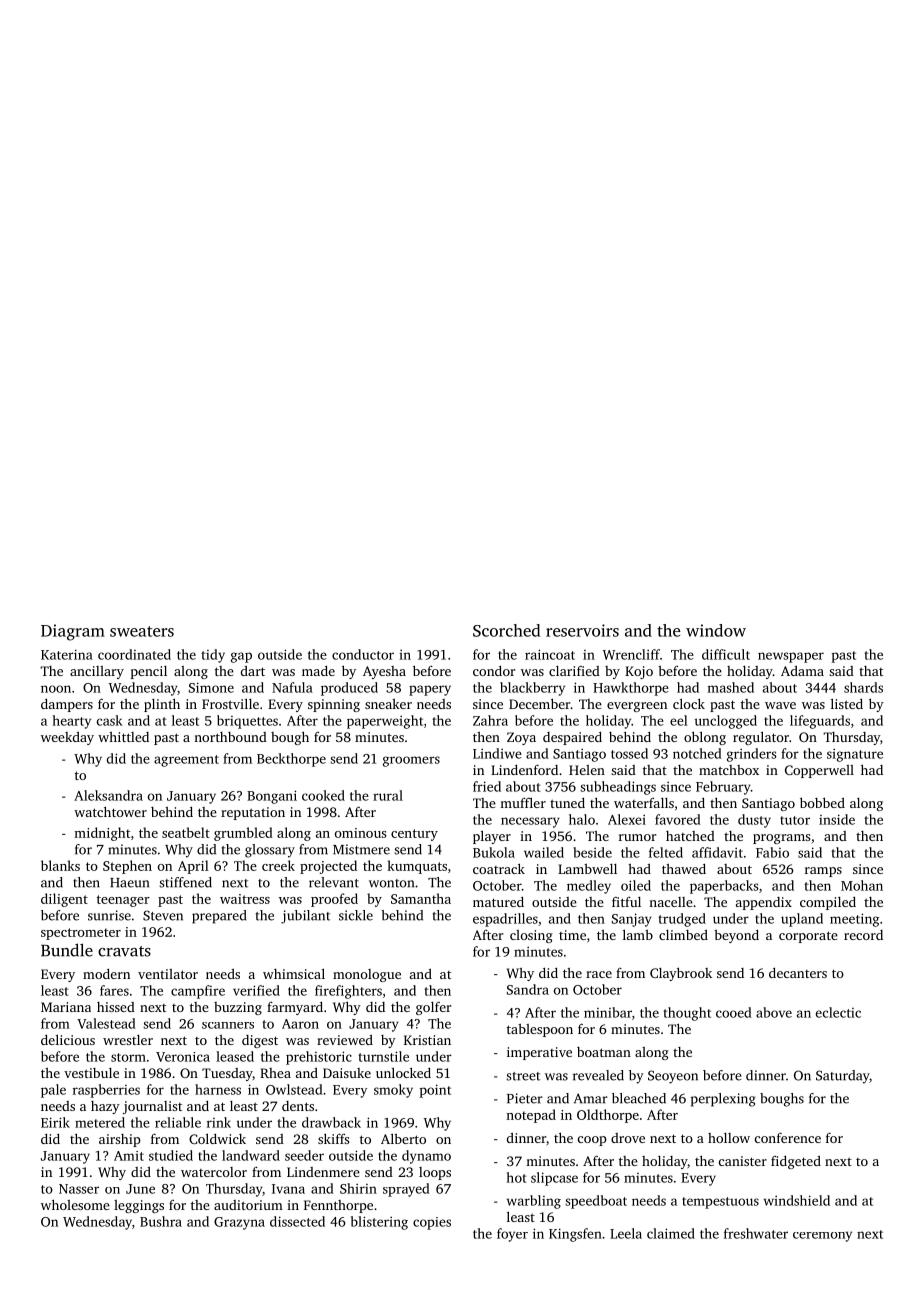 This screenshot has width=924, height=1308. I want to click on sickle, so click(356, 915).
